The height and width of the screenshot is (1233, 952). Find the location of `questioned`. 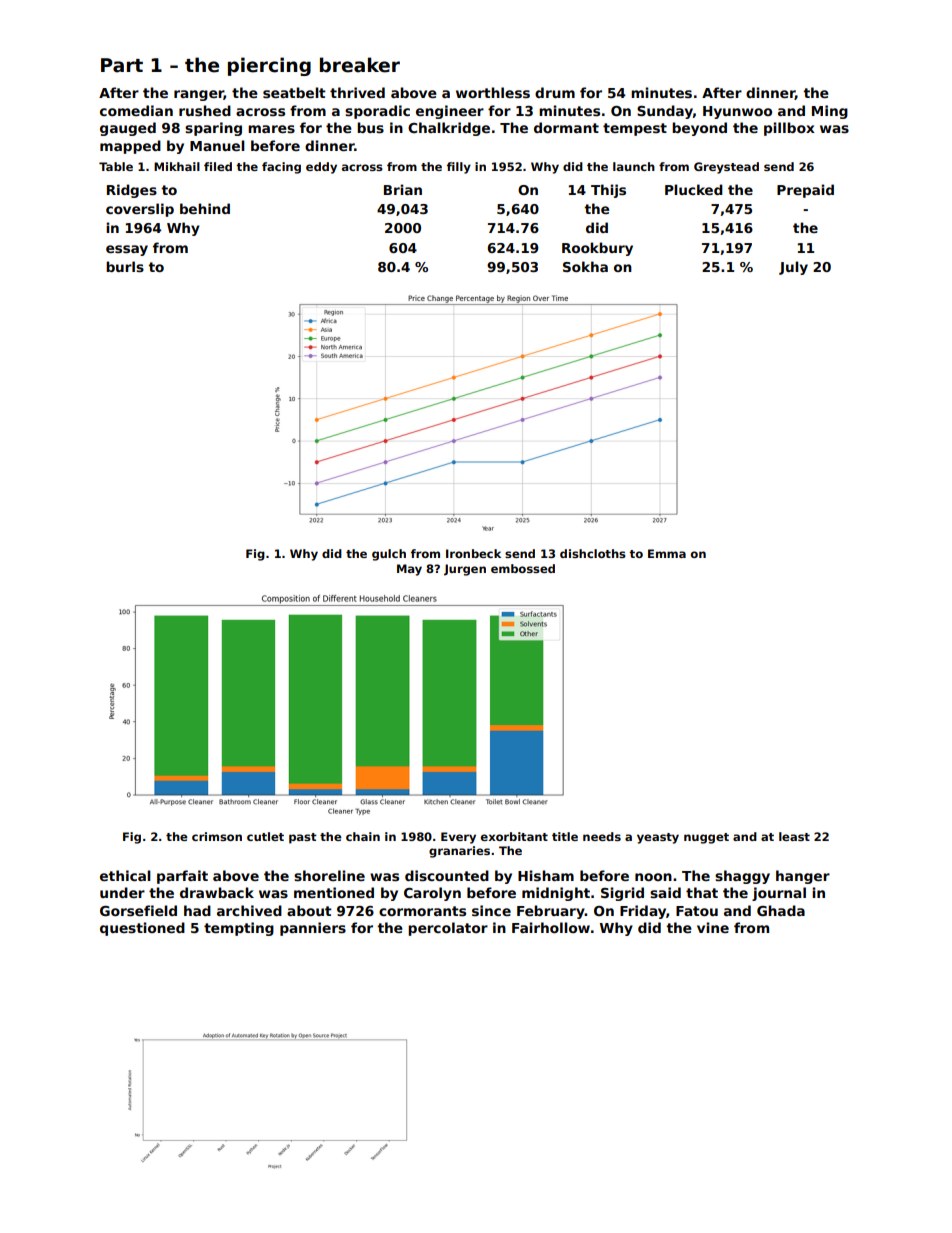

questioned is located at coordinates (142, 929).
